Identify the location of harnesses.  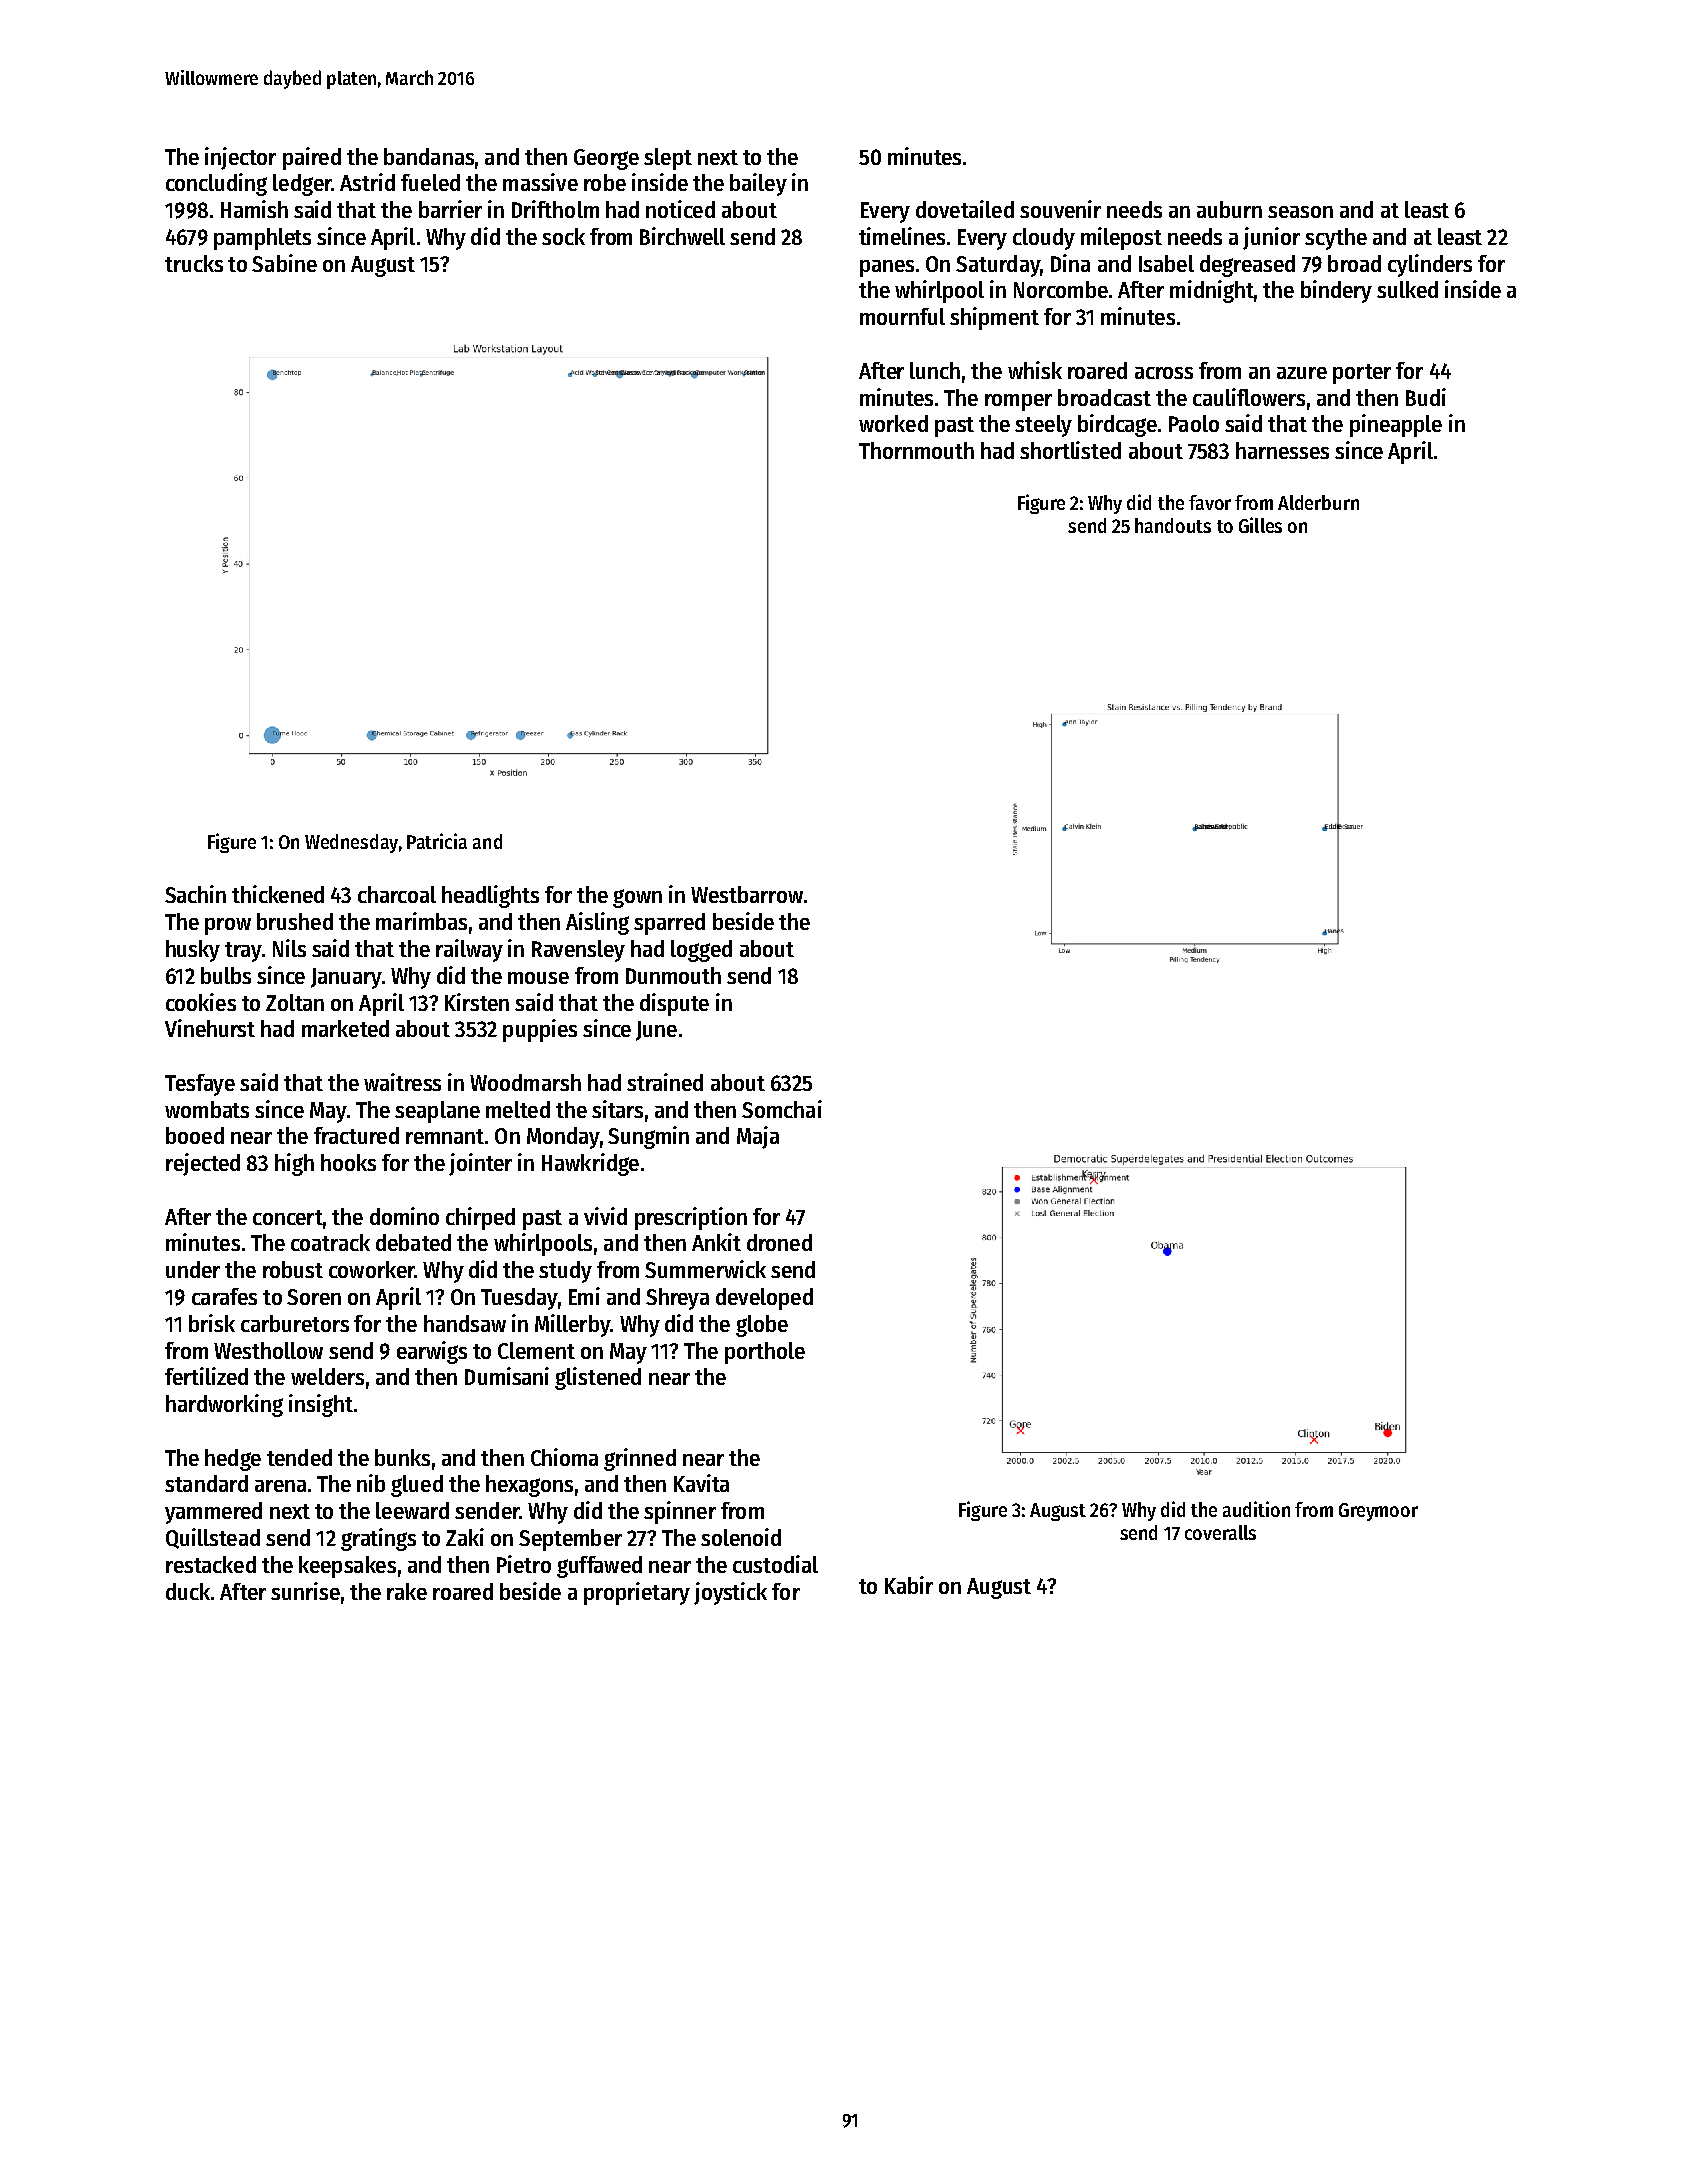
(1282, 450).
